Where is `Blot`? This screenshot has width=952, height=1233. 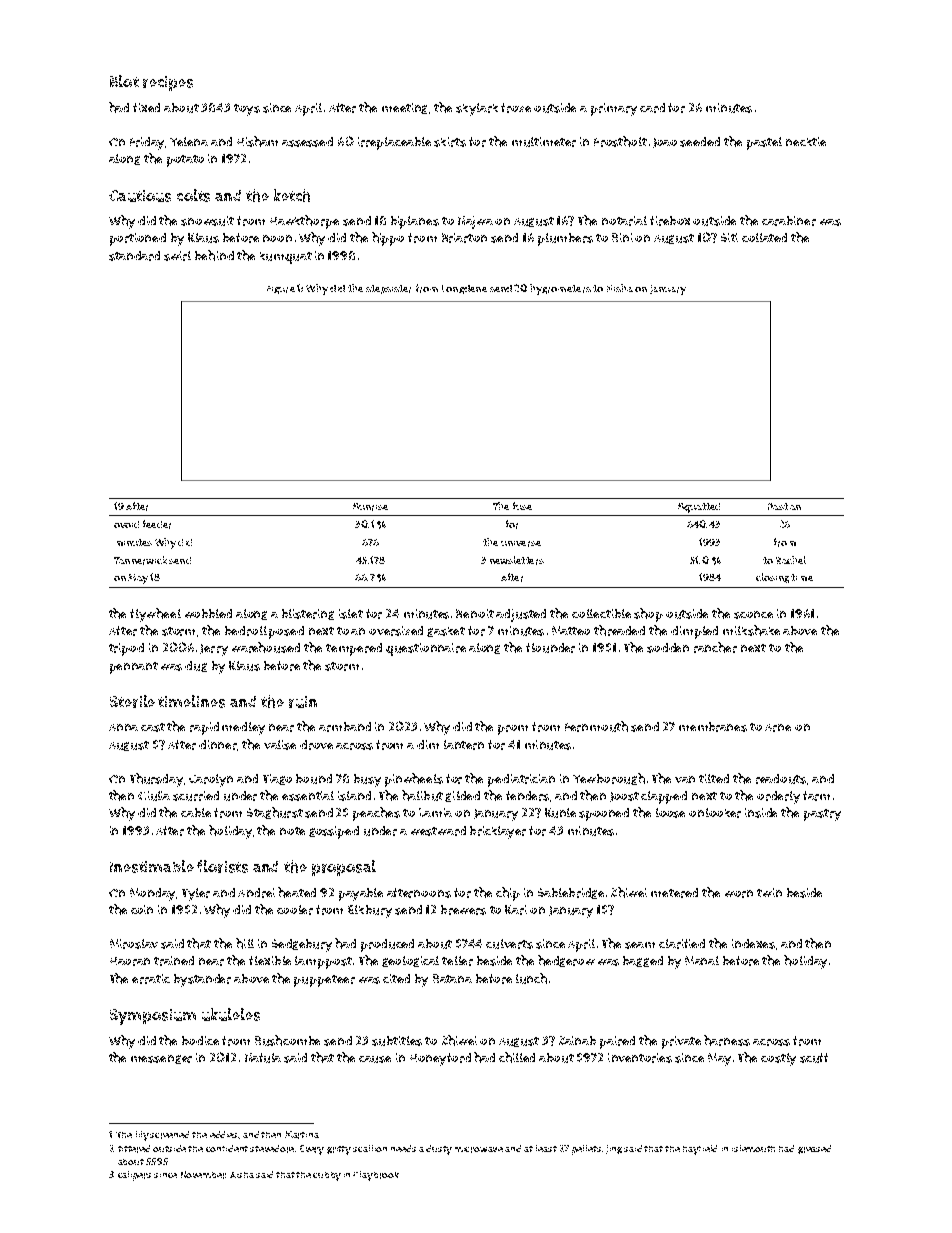
Blot is located at coordinates (124, 81).
